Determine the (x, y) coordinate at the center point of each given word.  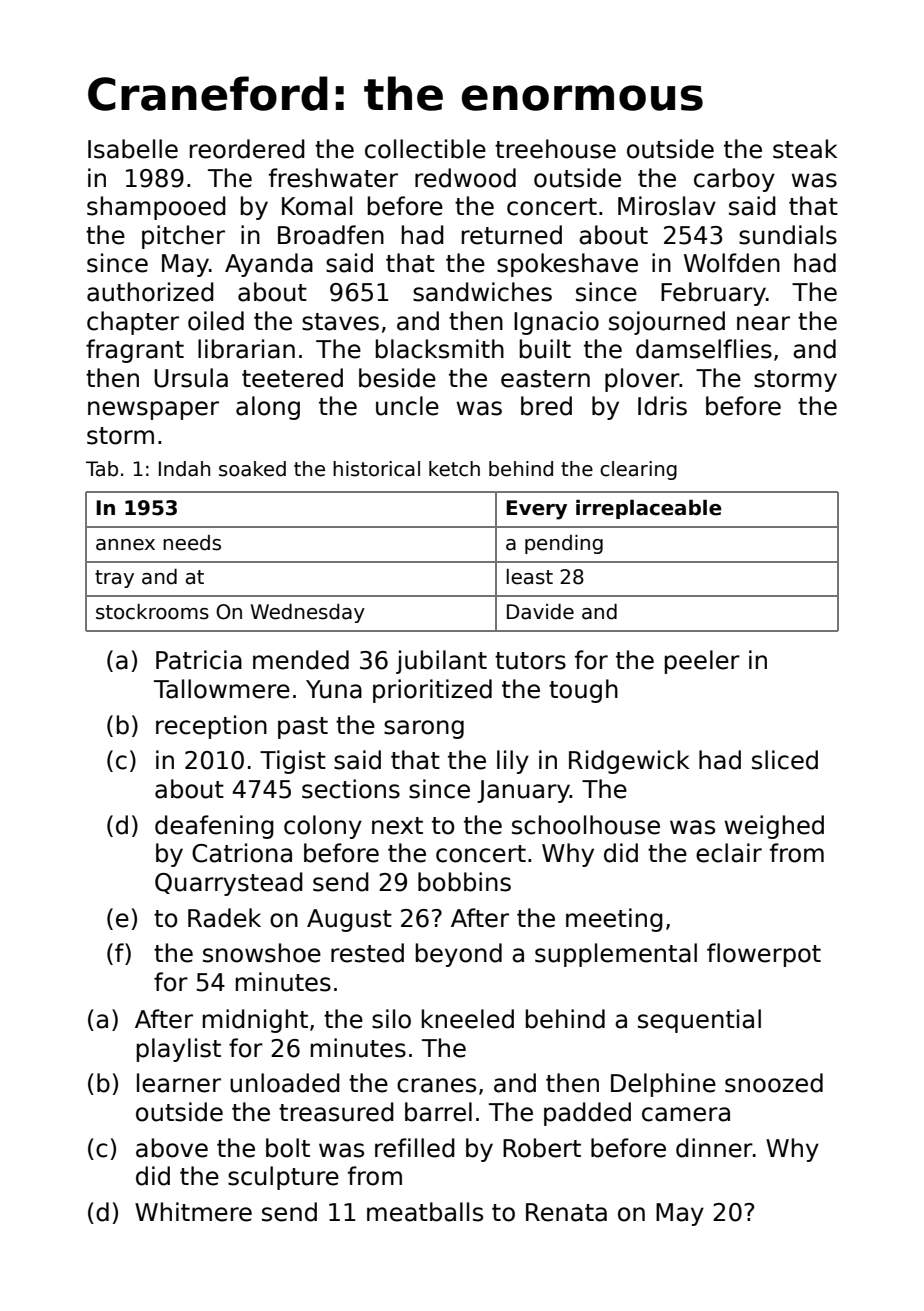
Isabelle (133, 149)
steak (805, 149)
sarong (424, 729)
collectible (425, 149)
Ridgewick (629, 762)
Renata (566, 1212)
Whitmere (193, 1212)
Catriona (242, 853)
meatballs (425, 1212)
